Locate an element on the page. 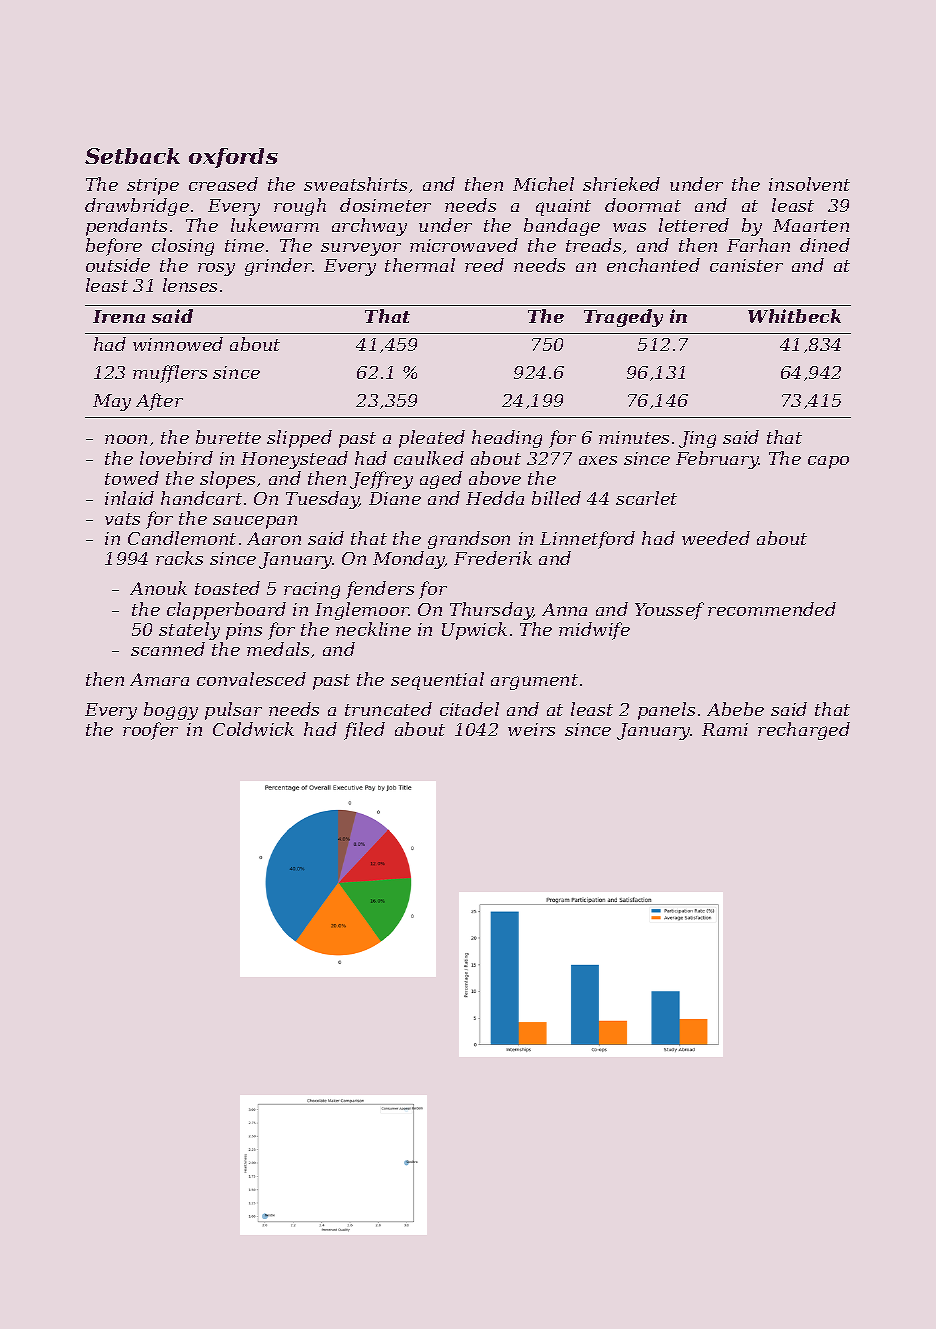 The height and width of the page is (1329, 936). capo is located at coordinates (828, 462).
